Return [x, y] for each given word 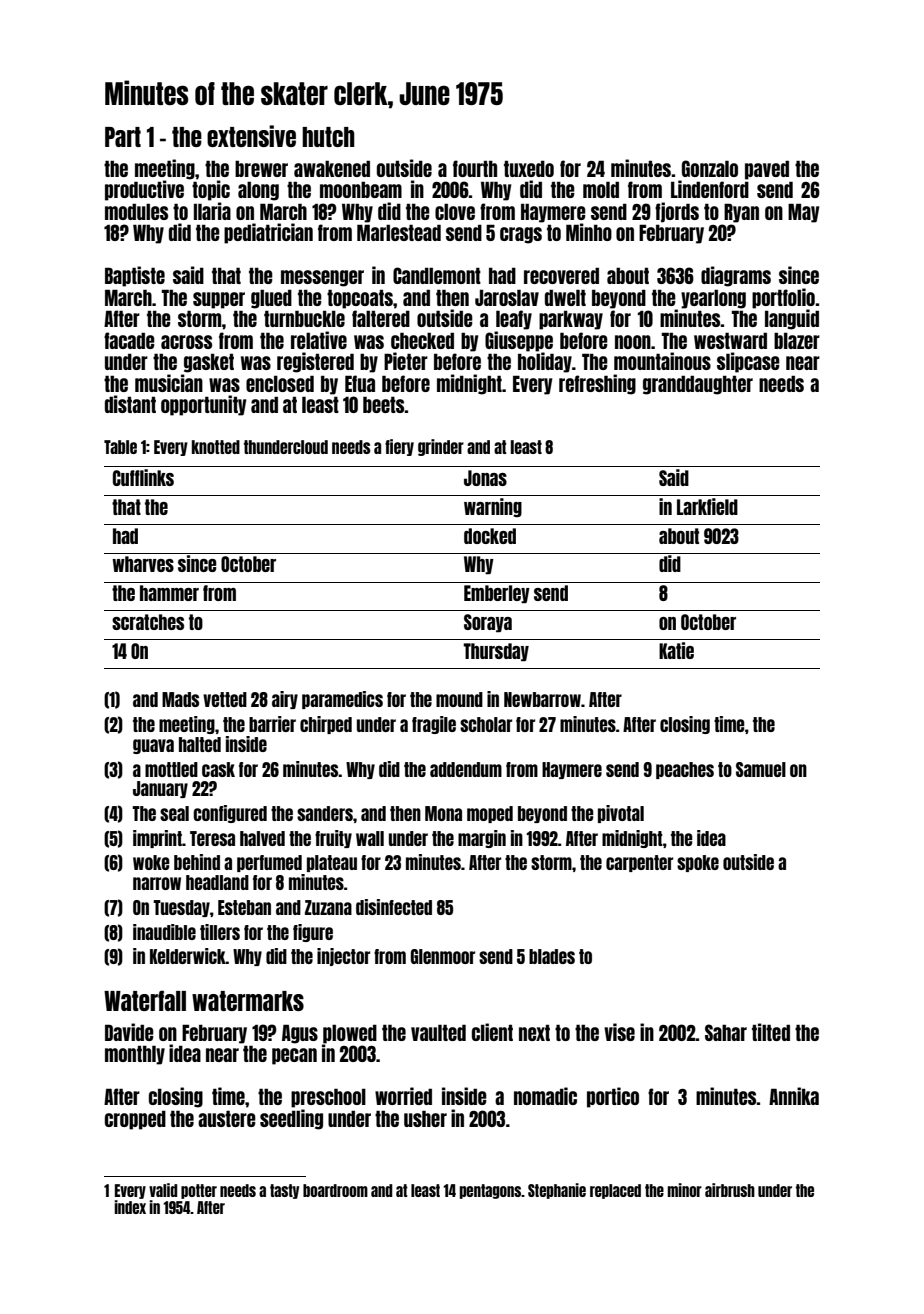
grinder [441, 447]
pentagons [490, 1191]
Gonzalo [710, 168]
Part [123, 137]
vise [619, 1032]
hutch [328, 137]
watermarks [248, 1001]
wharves [143, 564]
